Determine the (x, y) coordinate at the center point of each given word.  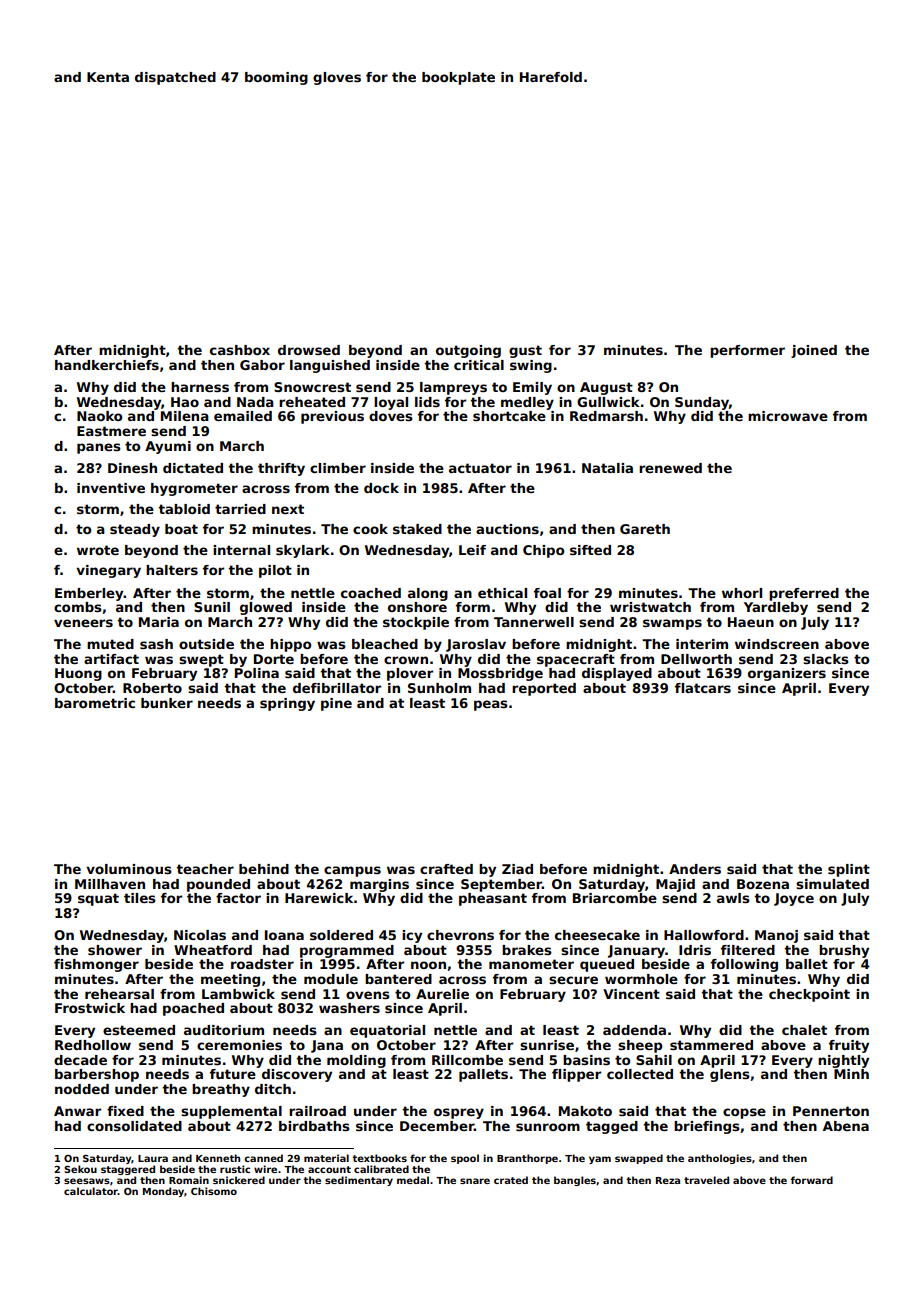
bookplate (458, 78)
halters (172, 570)
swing (531, 366)
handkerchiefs (107, 365)
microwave (788, 416)
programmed (347, 951)
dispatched (175, 78)
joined (814, 351)
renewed (670, 468)
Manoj (776, 936)
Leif (472, 550)
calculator (91, 1191)
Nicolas (200, 935)
